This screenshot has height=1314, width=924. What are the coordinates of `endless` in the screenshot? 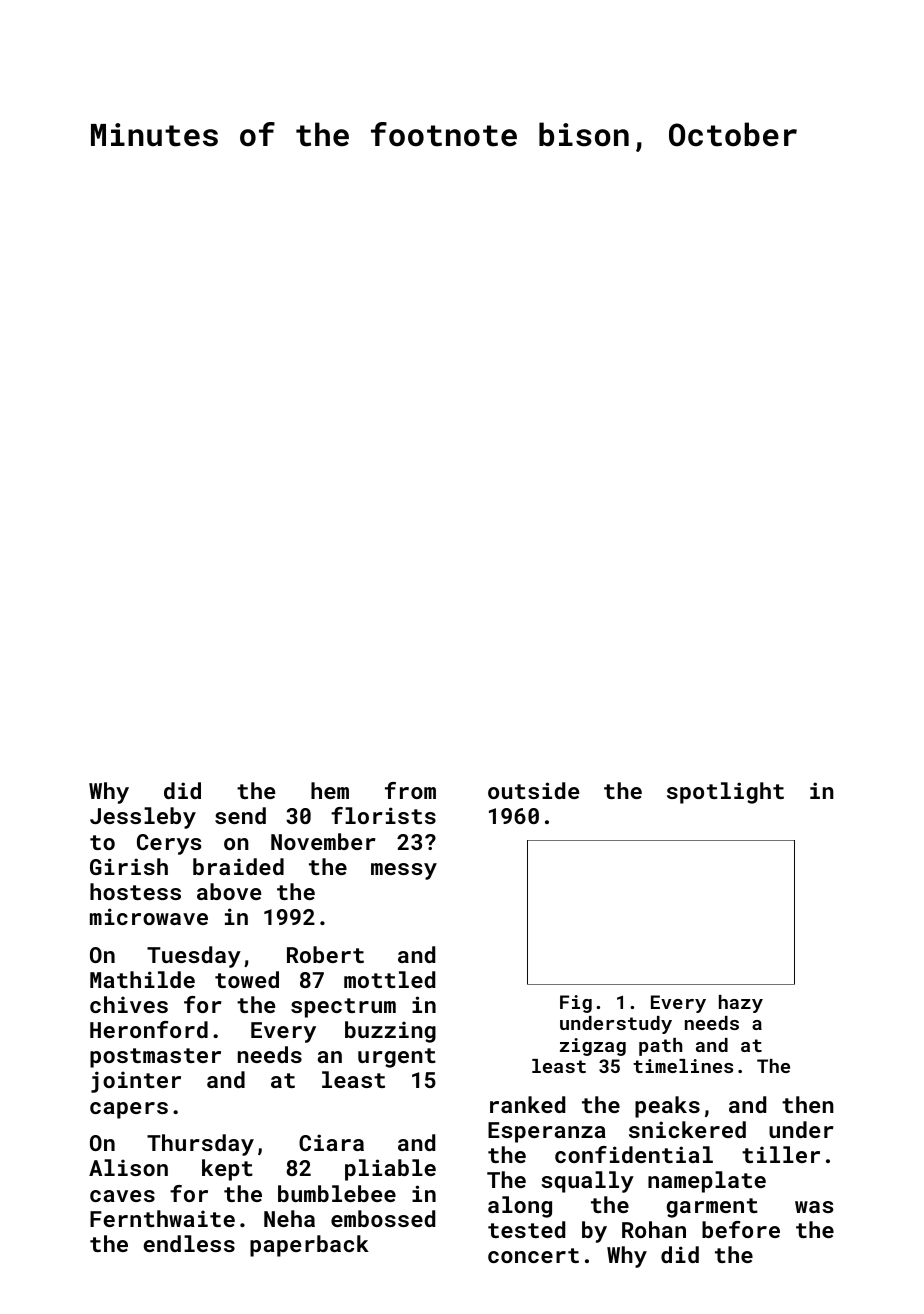 It's located at (189, 1243).
